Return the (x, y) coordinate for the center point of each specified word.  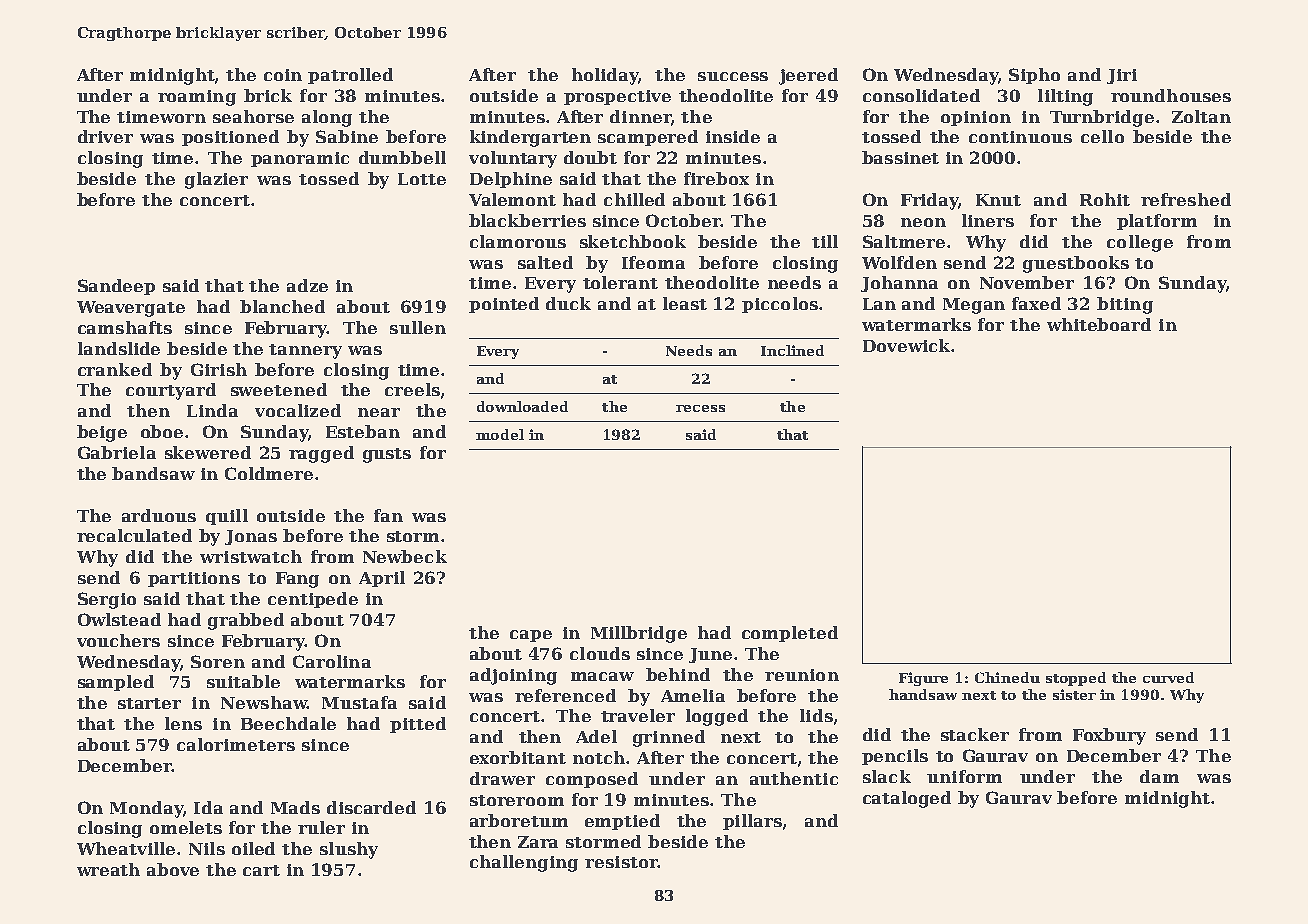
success (733, 76)
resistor (621, 862)
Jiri (1122, 76)
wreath (108, 869)
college (1140, 243)
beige (102, 433)
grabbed (246, 621)
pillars (752, 822)
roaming (197, 98)
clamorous (518, 241)
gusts (387, 455)
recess (700, 408)
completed (790, 634)
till (825, 241)
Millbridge (639, 634)
